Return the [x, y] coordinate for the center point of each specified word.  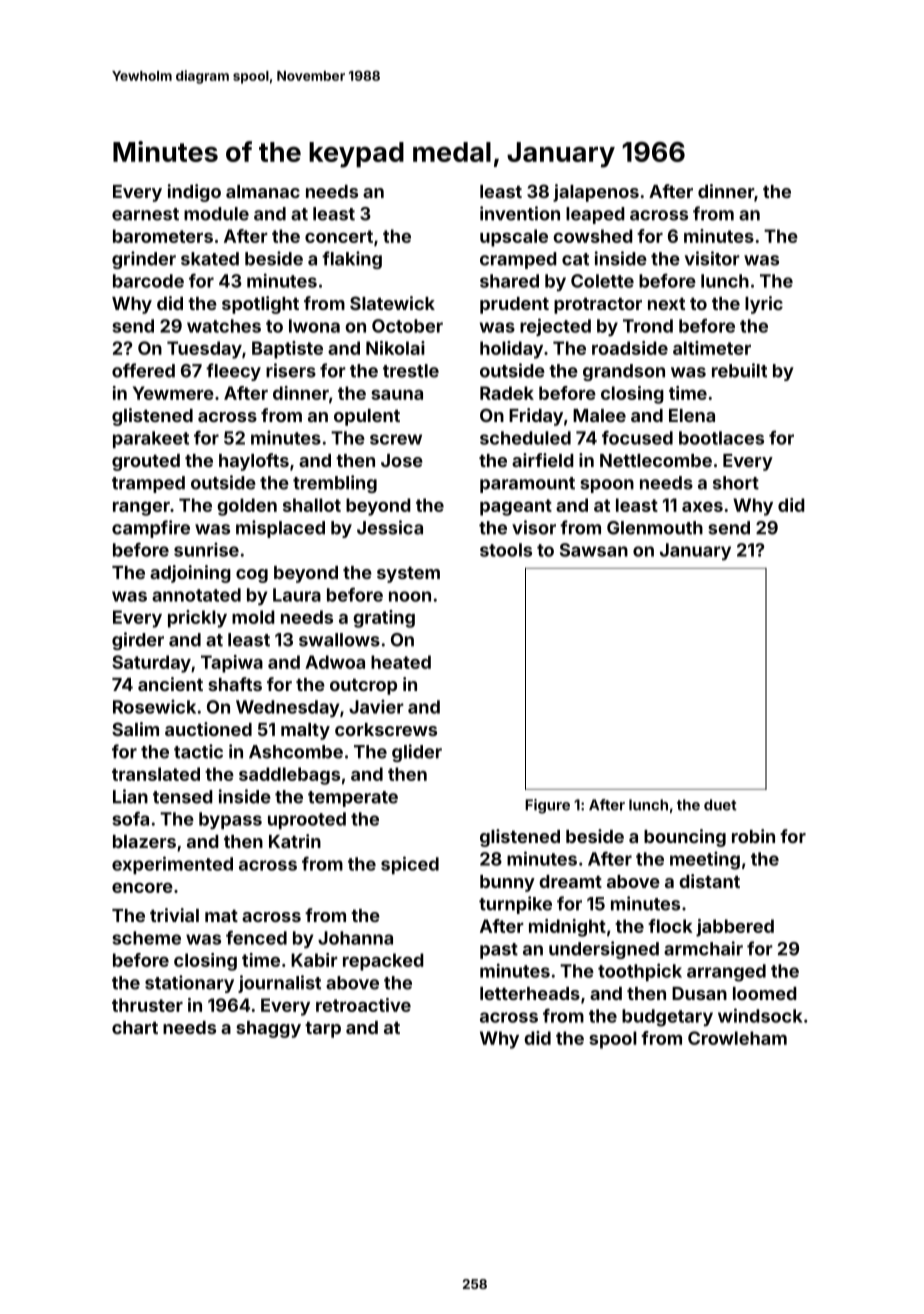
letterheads [530, 993]
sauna [397, 395]
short [736, 483]
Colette [602, 281]
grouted [146, 462]
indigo [194, 193]
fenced [256, 937]
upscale [514, 238]
